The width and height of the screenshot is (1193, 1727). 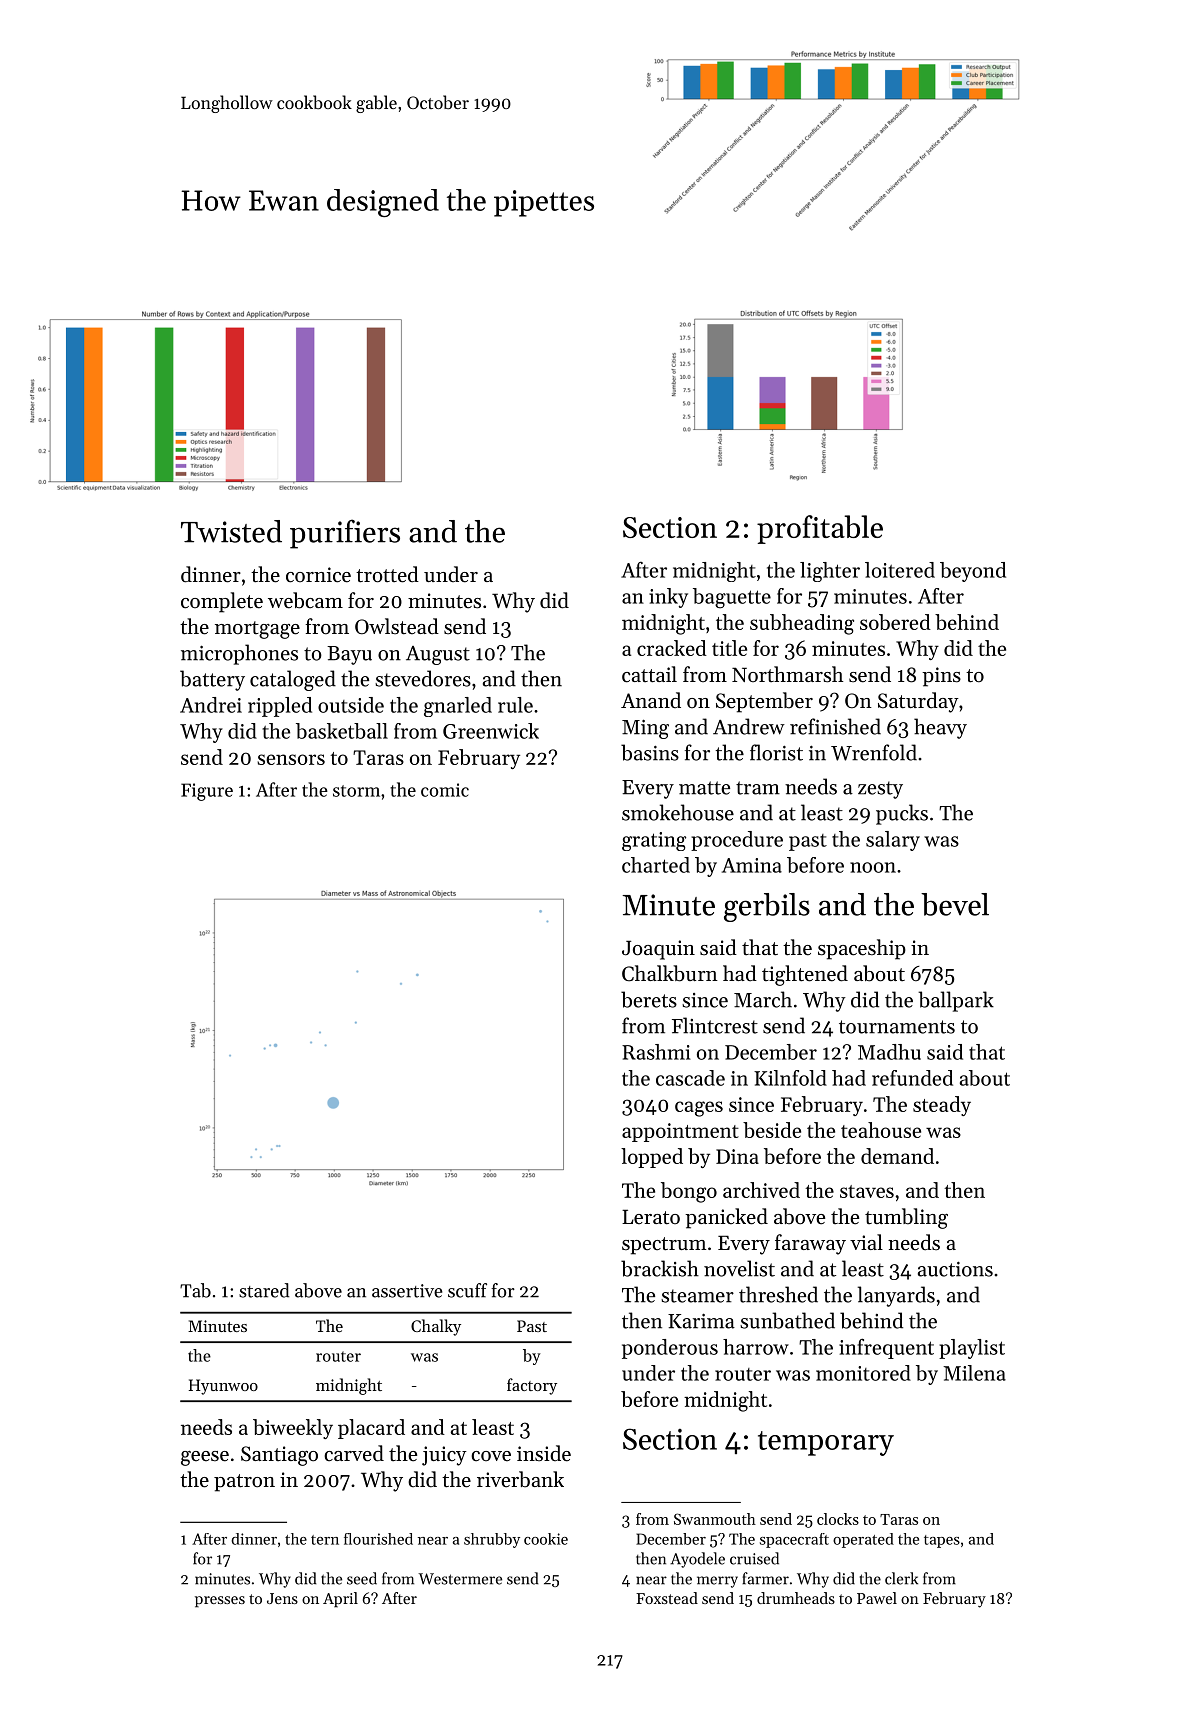 I want to click on presses, so click(x=220, y=1602).
